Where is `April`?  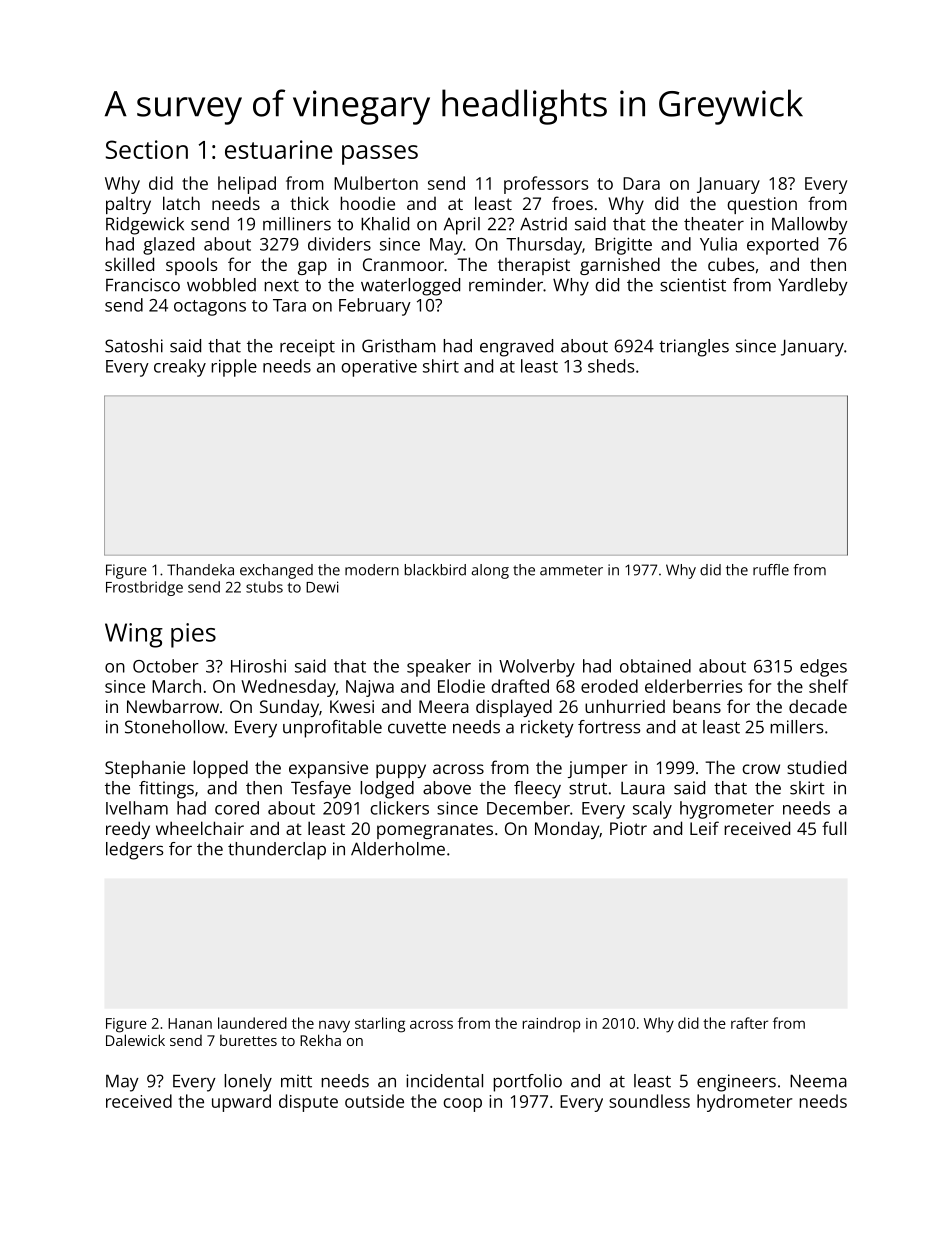 April is located at coordinates (462, 226).
